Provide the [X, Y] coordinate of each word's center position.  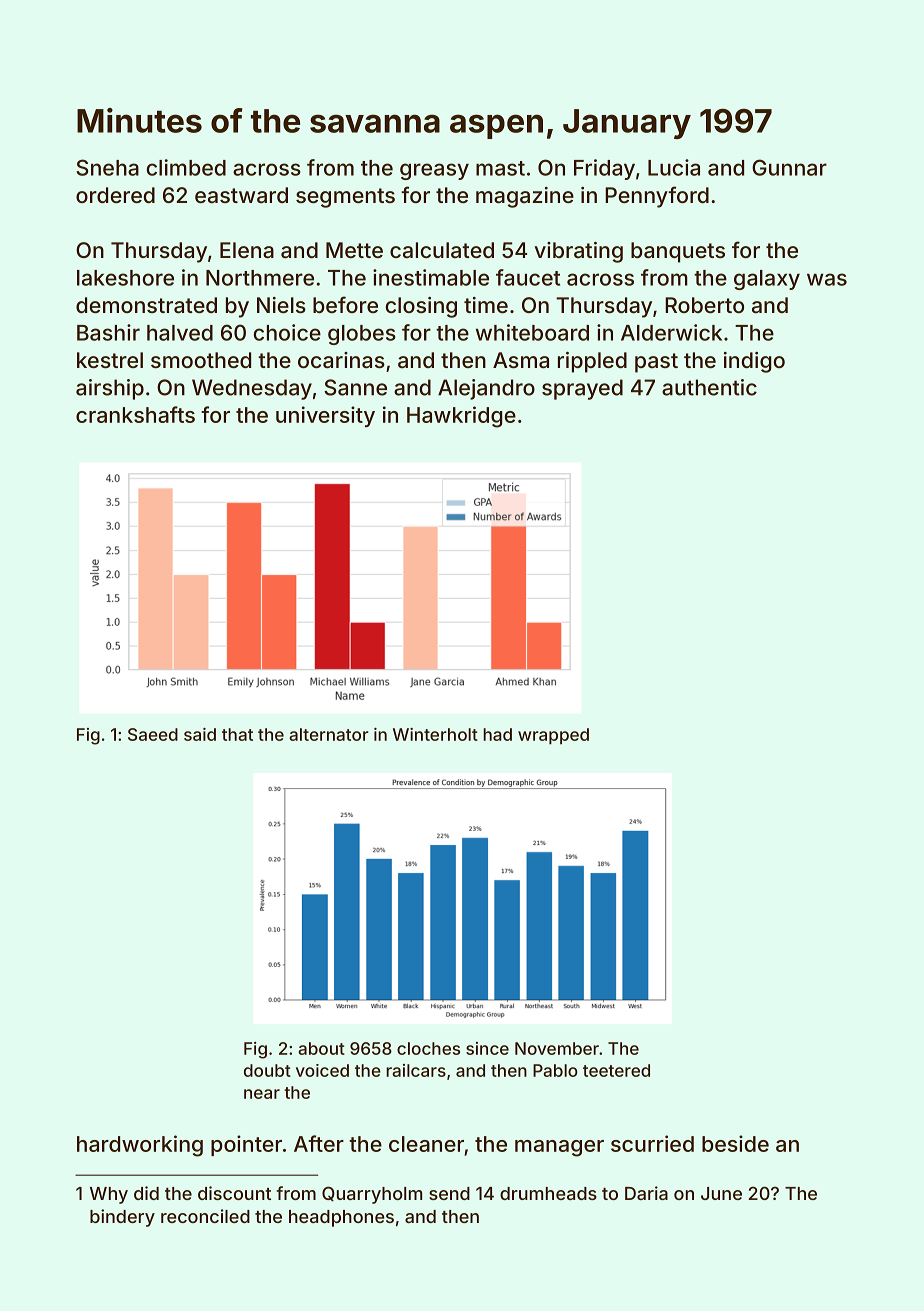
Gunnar [789, 167]
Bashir [108, 332]
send [449, 1193]
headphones [341, 1218]
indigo [754, 362]
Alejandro [486, 389]
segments [345, 198]
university [325, 416]
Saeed [153, 734]
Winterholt [435, 734]
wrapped [553, 736]
